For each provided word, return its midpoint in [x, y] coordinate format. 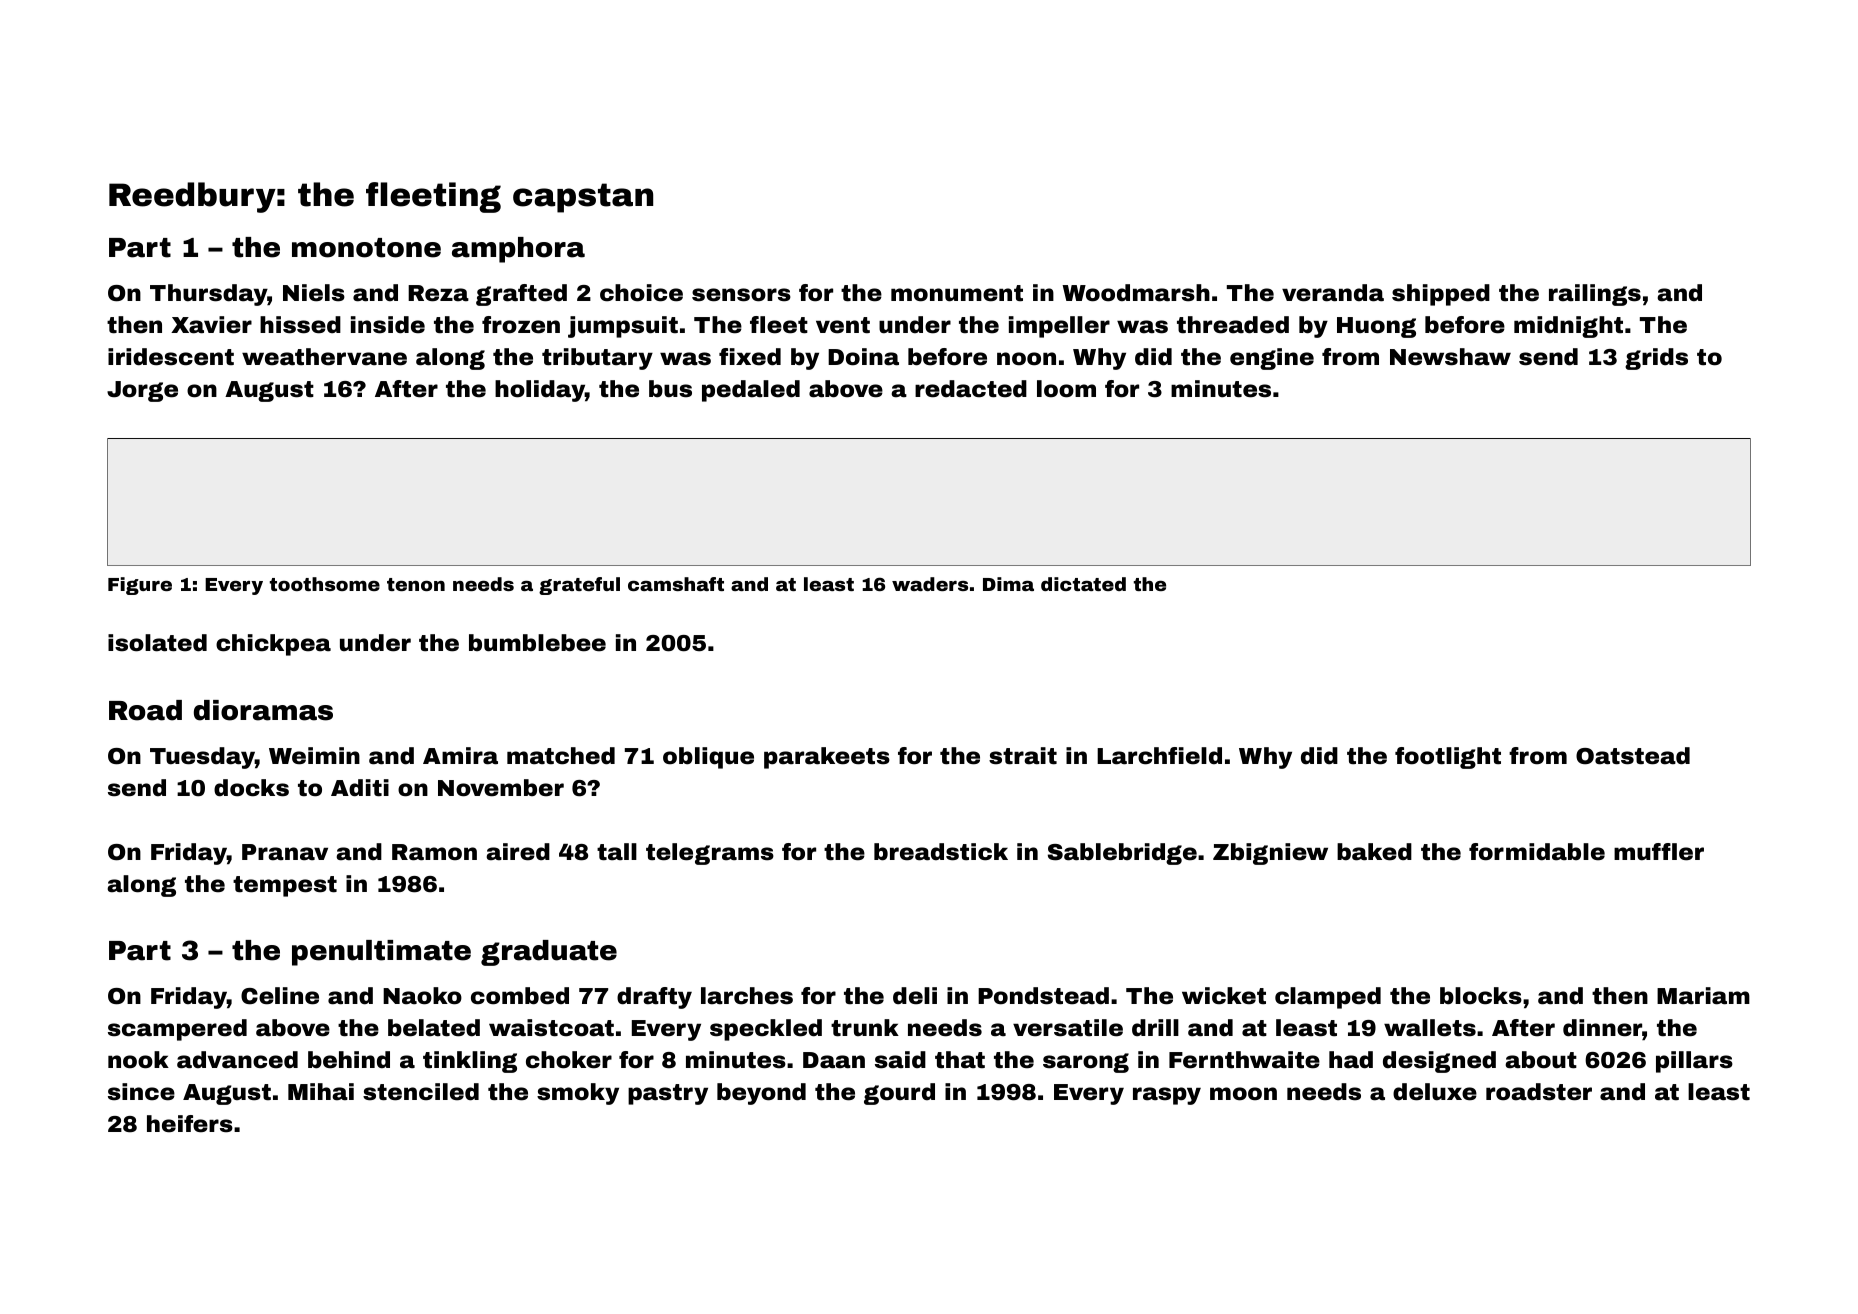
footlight [1448, 758]
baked [1374, 852]
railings [1595, 295]
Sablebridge [1122, 854]
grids [1656, 359]
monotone [366, 248]
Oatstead [1633, 756]
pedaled [751, 391]
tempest [285, 886]
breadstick [941, 852]
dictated [1083, 584]
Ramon [434, 852]
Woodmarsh [1136, 293]
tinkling [470, 1062]
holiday [540, 391]
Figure [140, 586]
